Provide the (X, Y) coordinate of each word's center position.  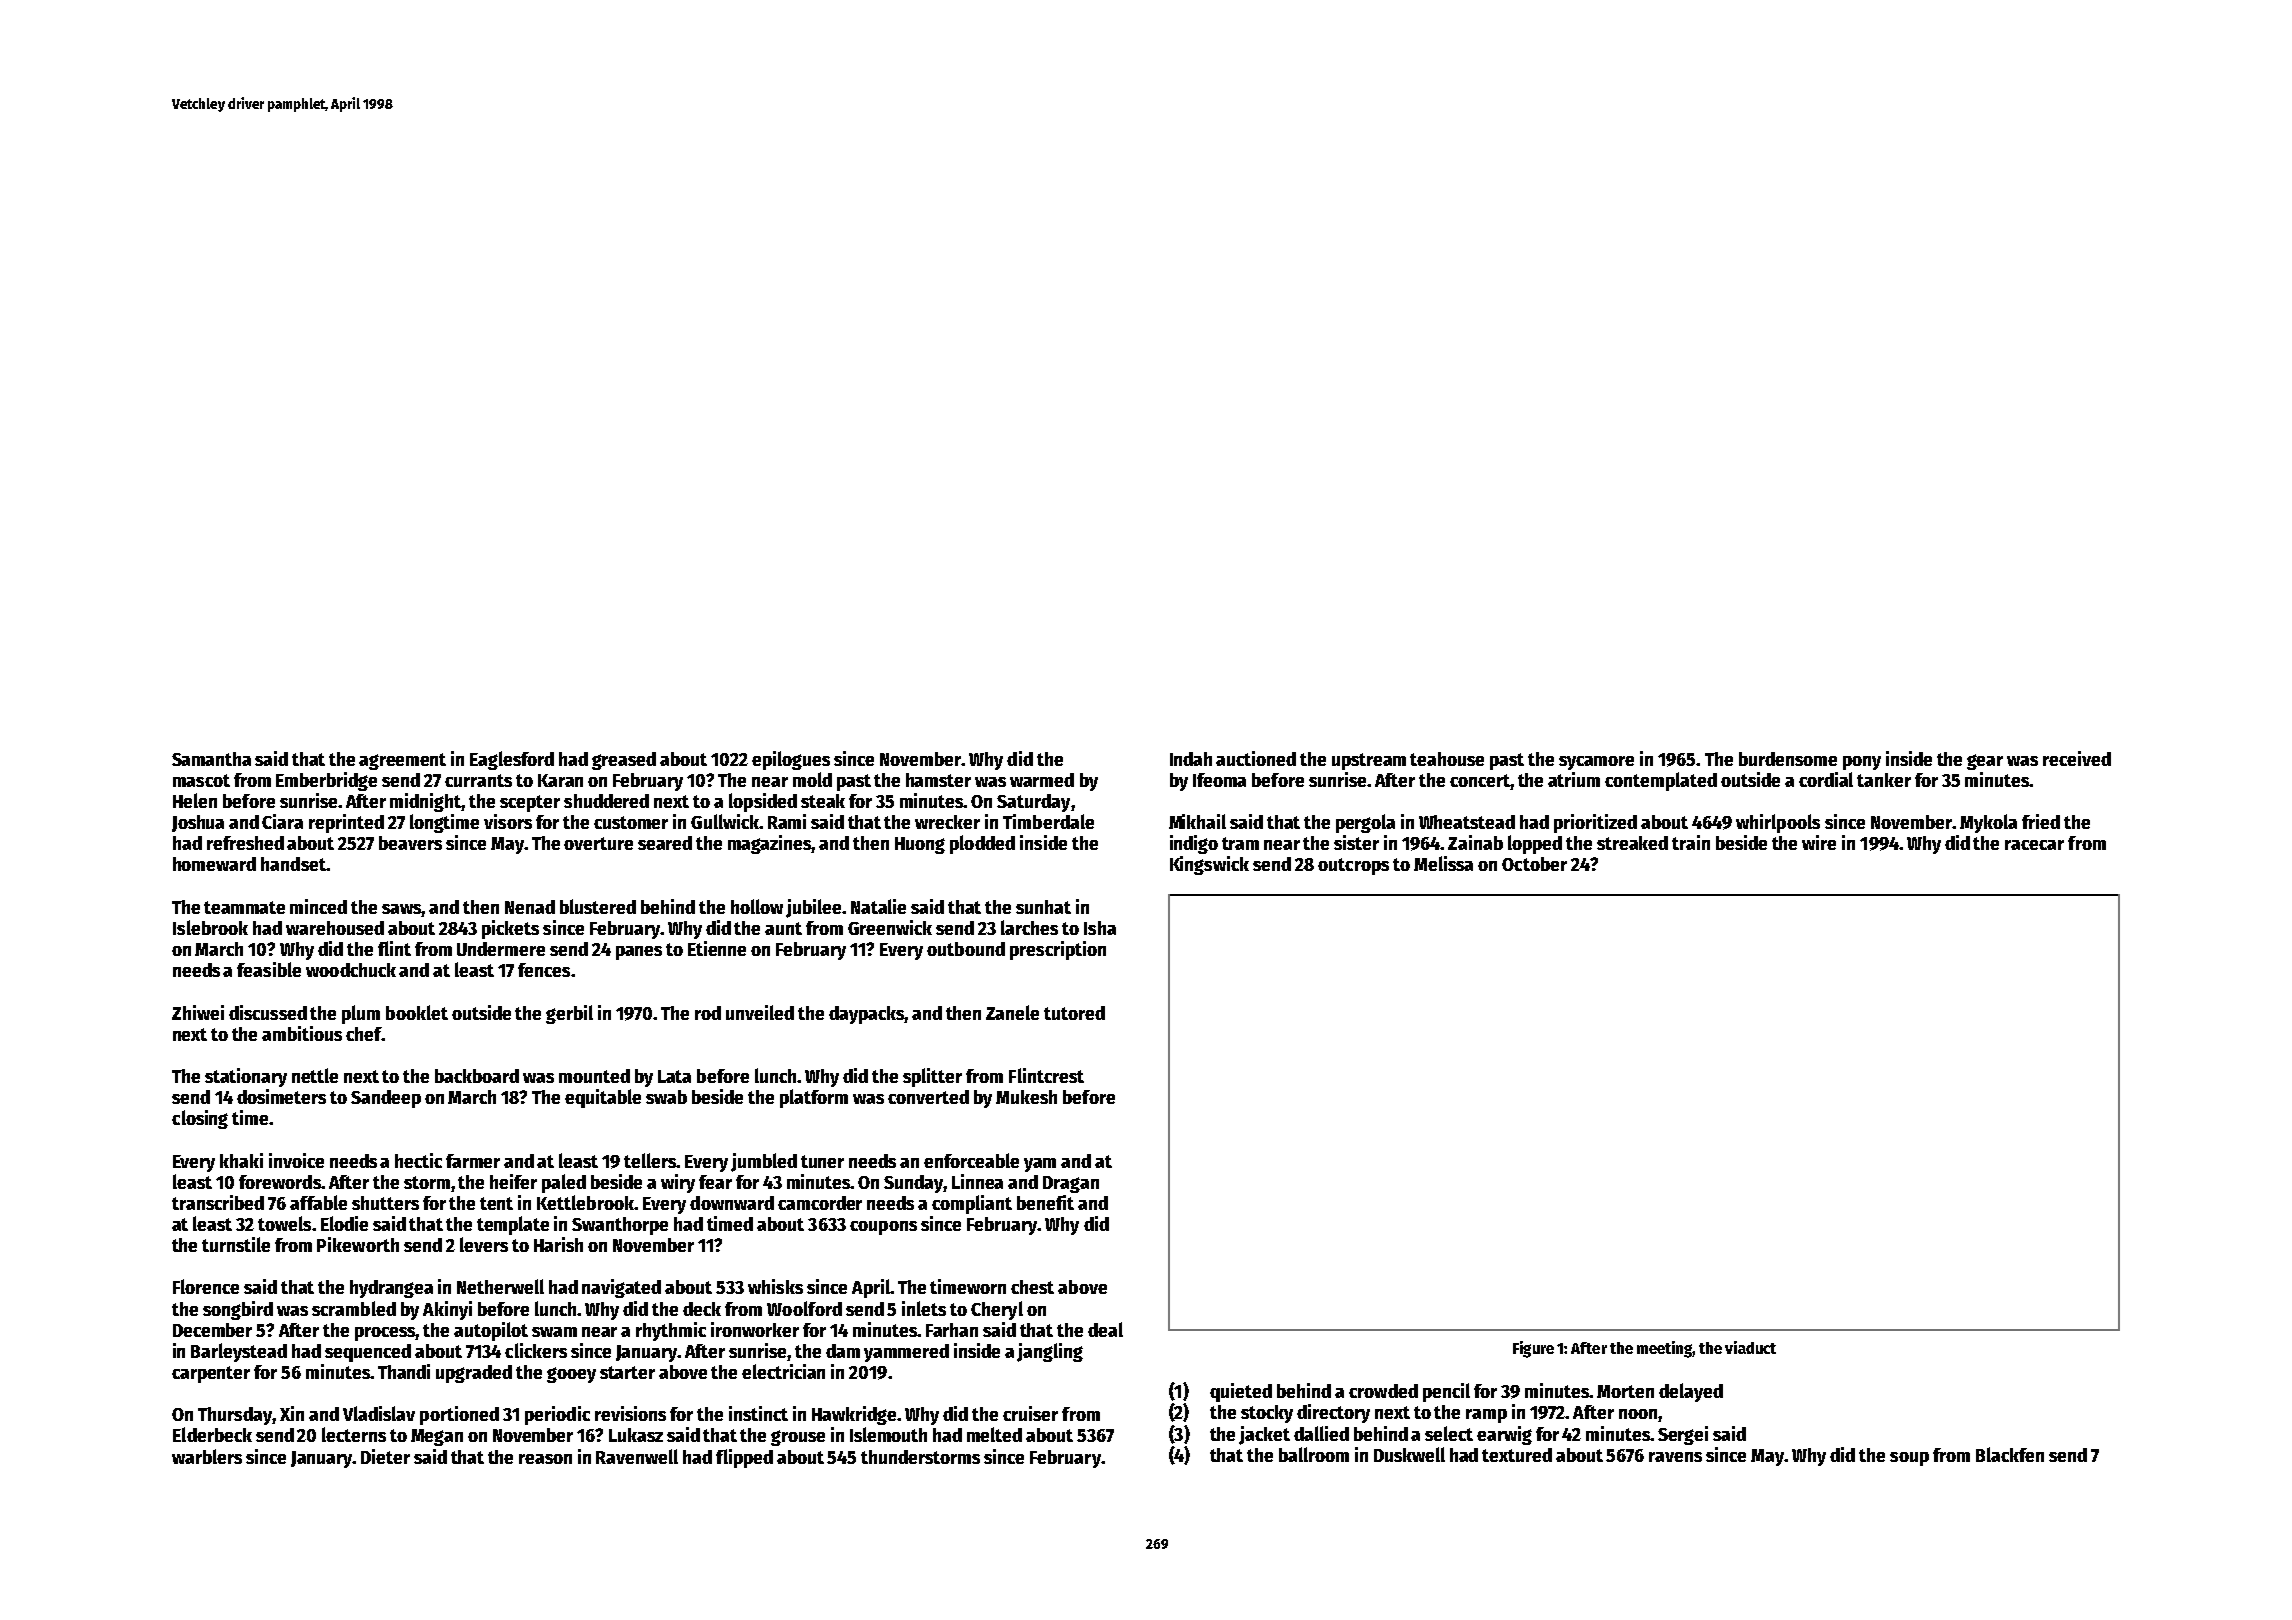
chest (1032, 1287)
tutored (1074, 1013)
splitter (932, 1077)
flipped (744, 1458)
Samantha (211, 759)
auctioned (1256, 758)
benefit (1045, 1202)
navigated (621, 1288)
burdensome (1788, 759)
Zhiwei (198, 1012)
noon (1638, 1414)
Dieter (385, 1456)
